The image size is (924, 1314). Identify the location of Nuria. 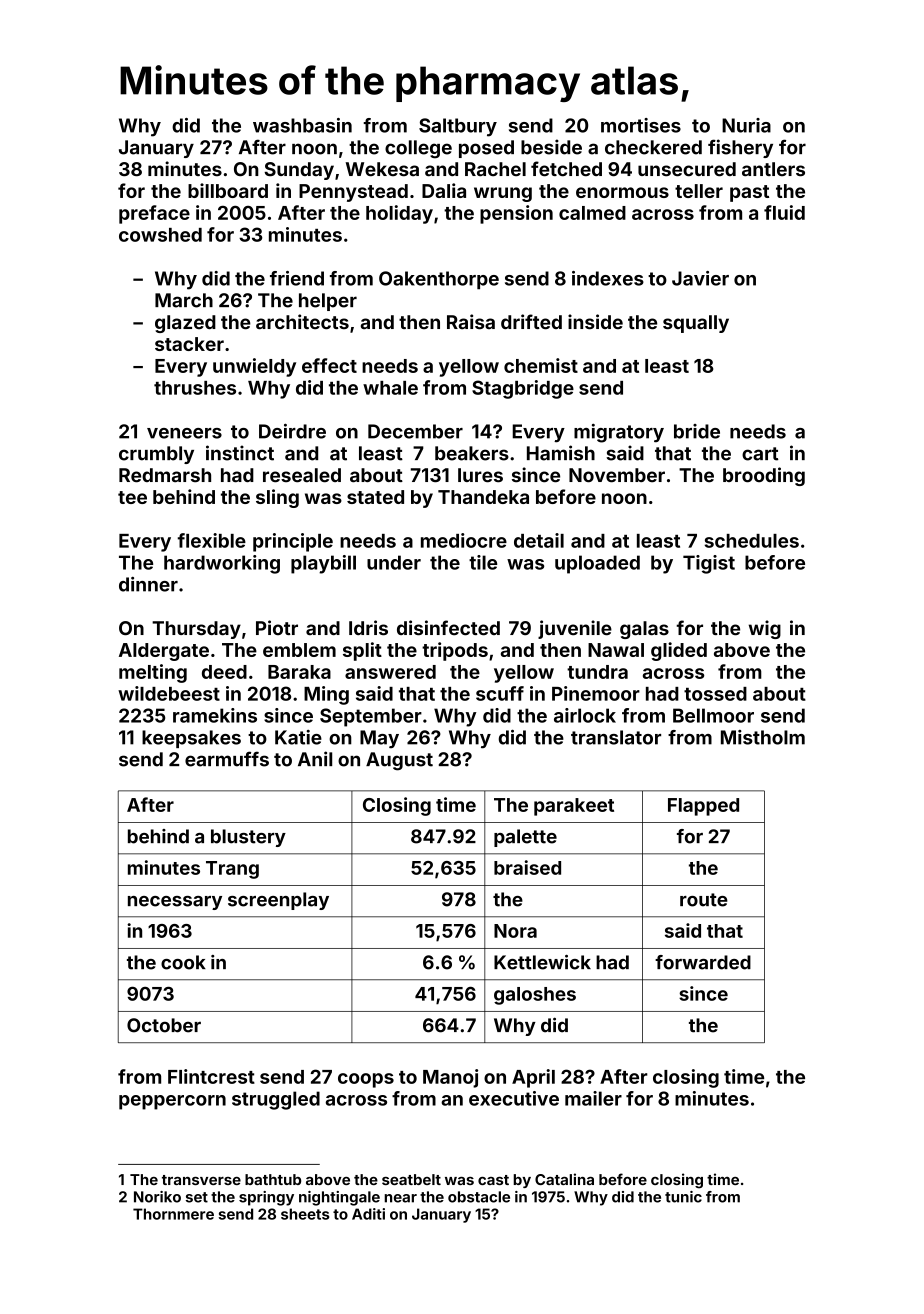
(746, 125).
